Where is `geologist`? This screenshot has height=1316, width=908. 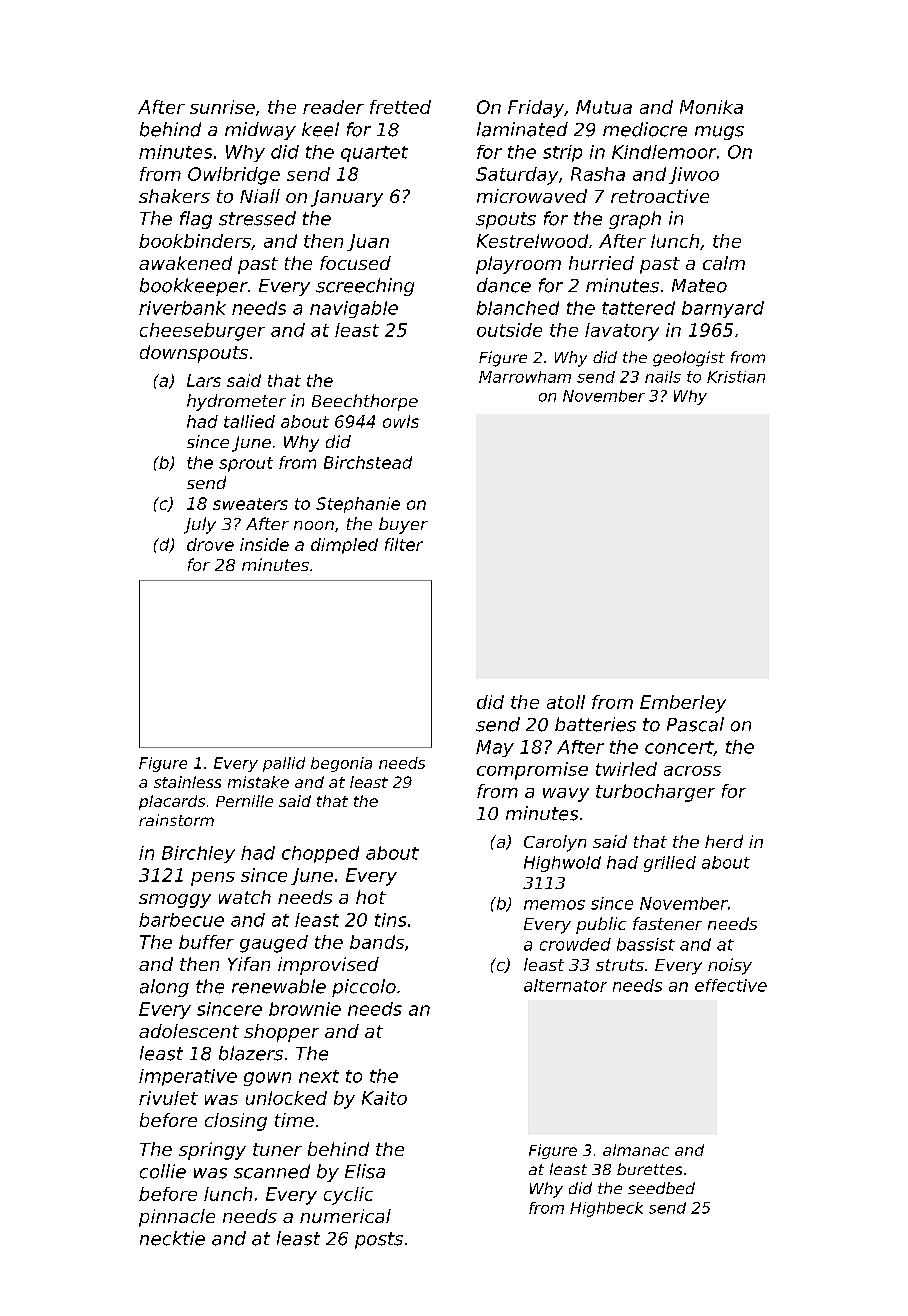 geologist is located at coordinates (689, 359).
